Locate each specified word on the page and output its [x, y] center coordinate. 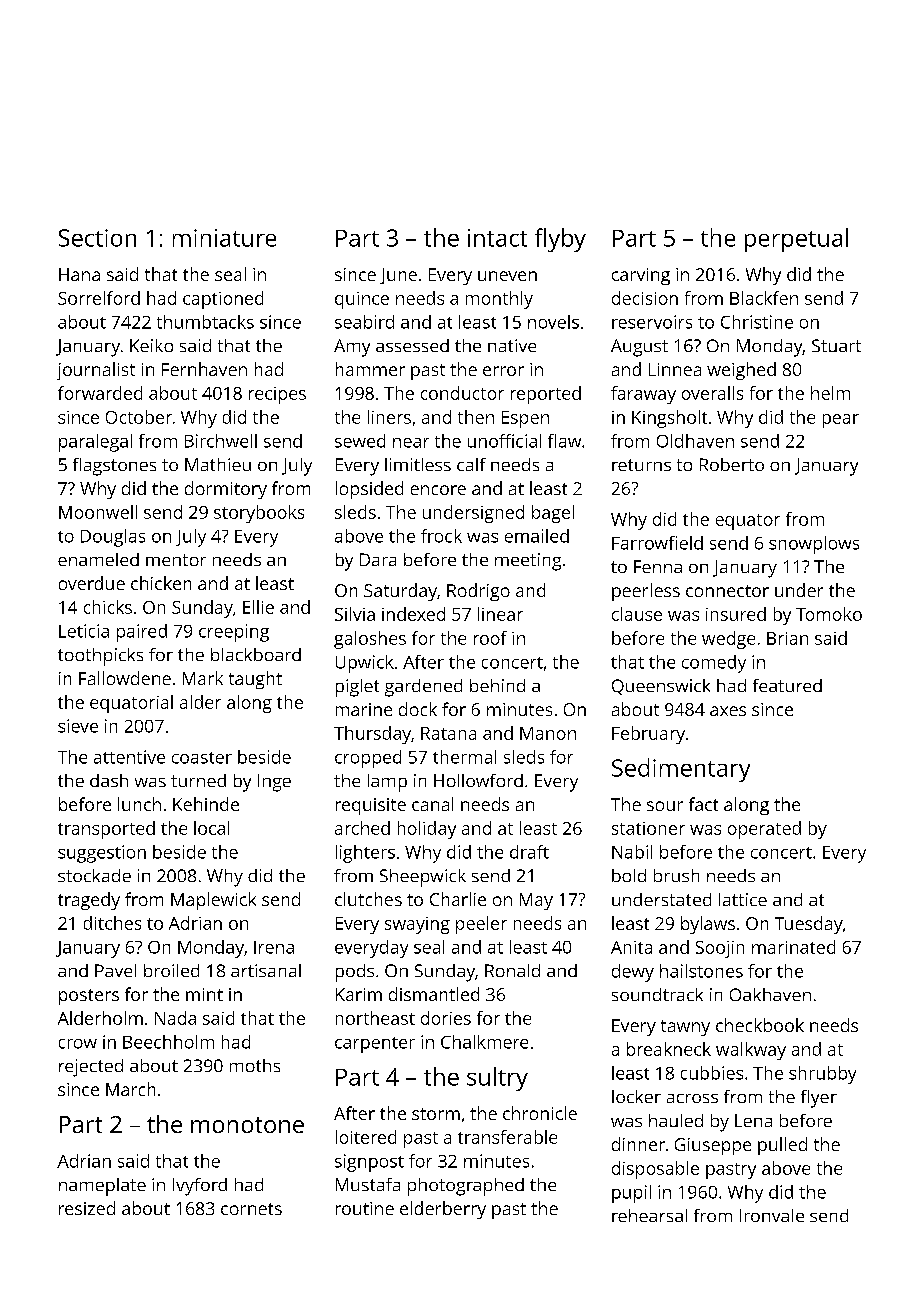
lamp [387, 783]
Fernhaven [204, 369]
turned [198, 780]
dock [418, 709]
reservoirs [652, 322]
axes [728, 711]
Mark [203, 678]
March [130, 1089]
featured [787, 685]
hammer [370, 369]
